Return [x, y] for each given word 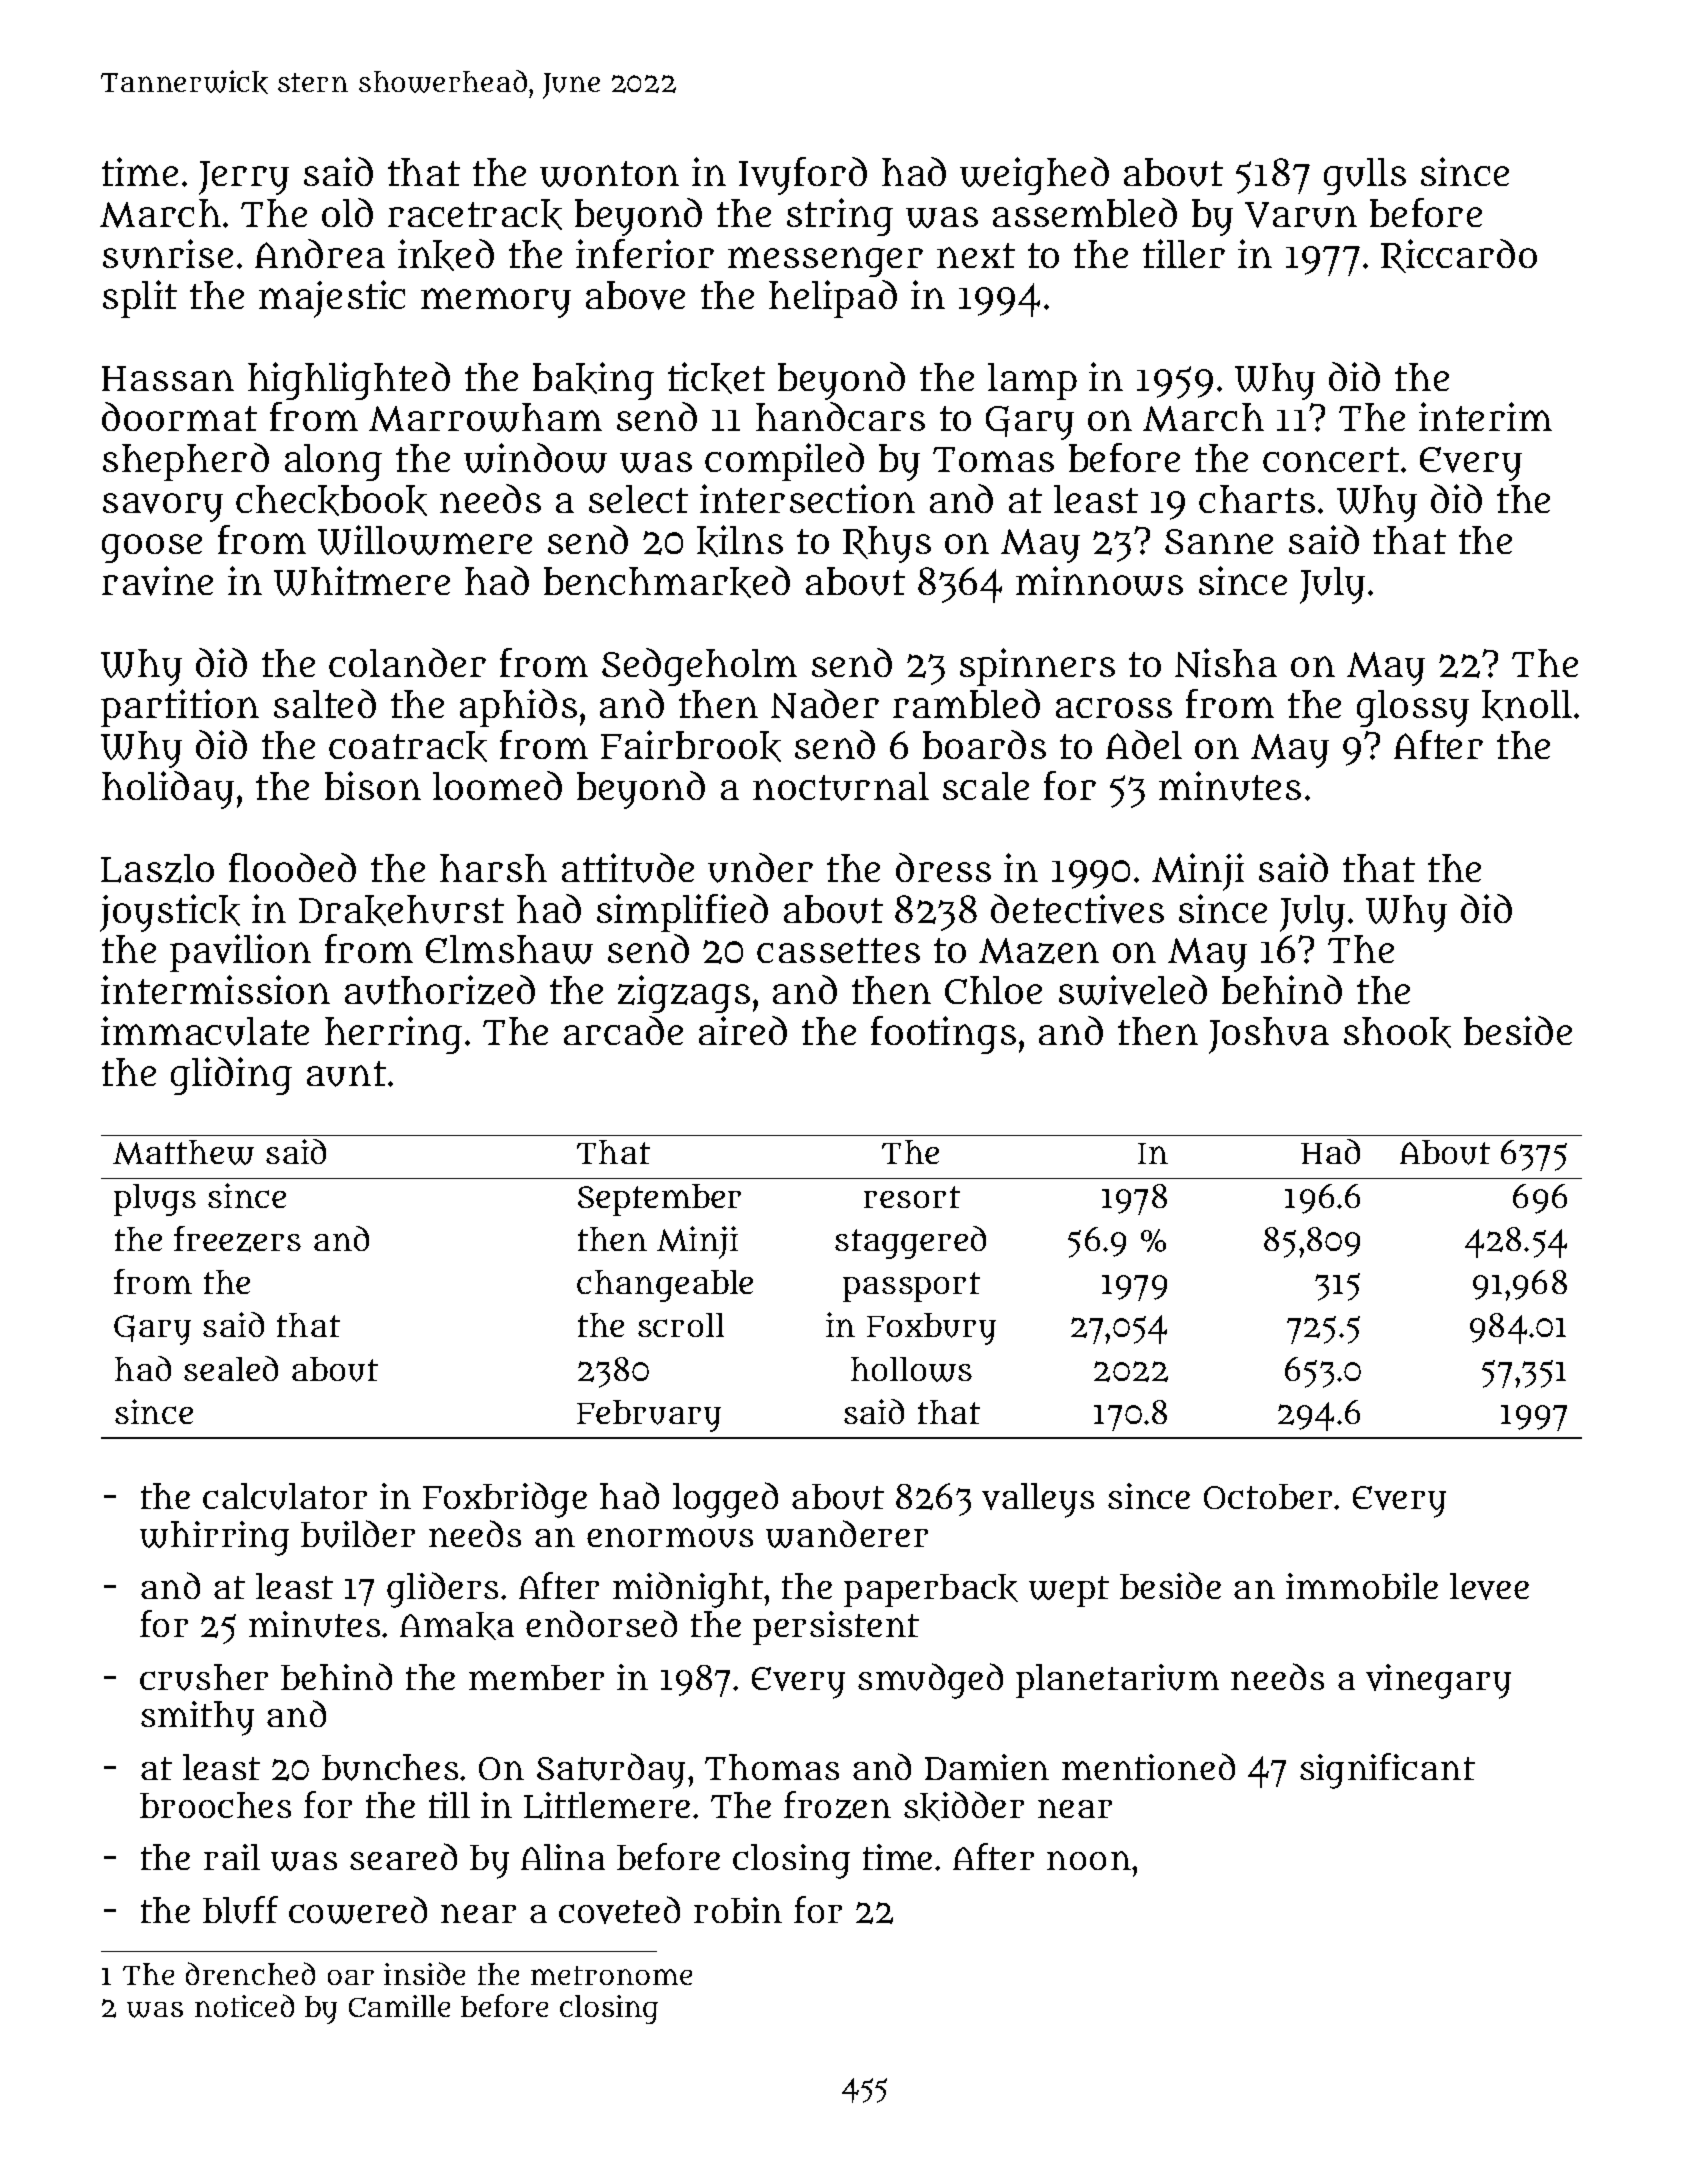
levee [1489, 1586]
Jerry [244, 178]
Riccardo [1459, 256]
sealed [231, 1368]
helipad [833, 299]
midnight [688, 1590]
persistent [836, 1628]
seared [403, 1856]
